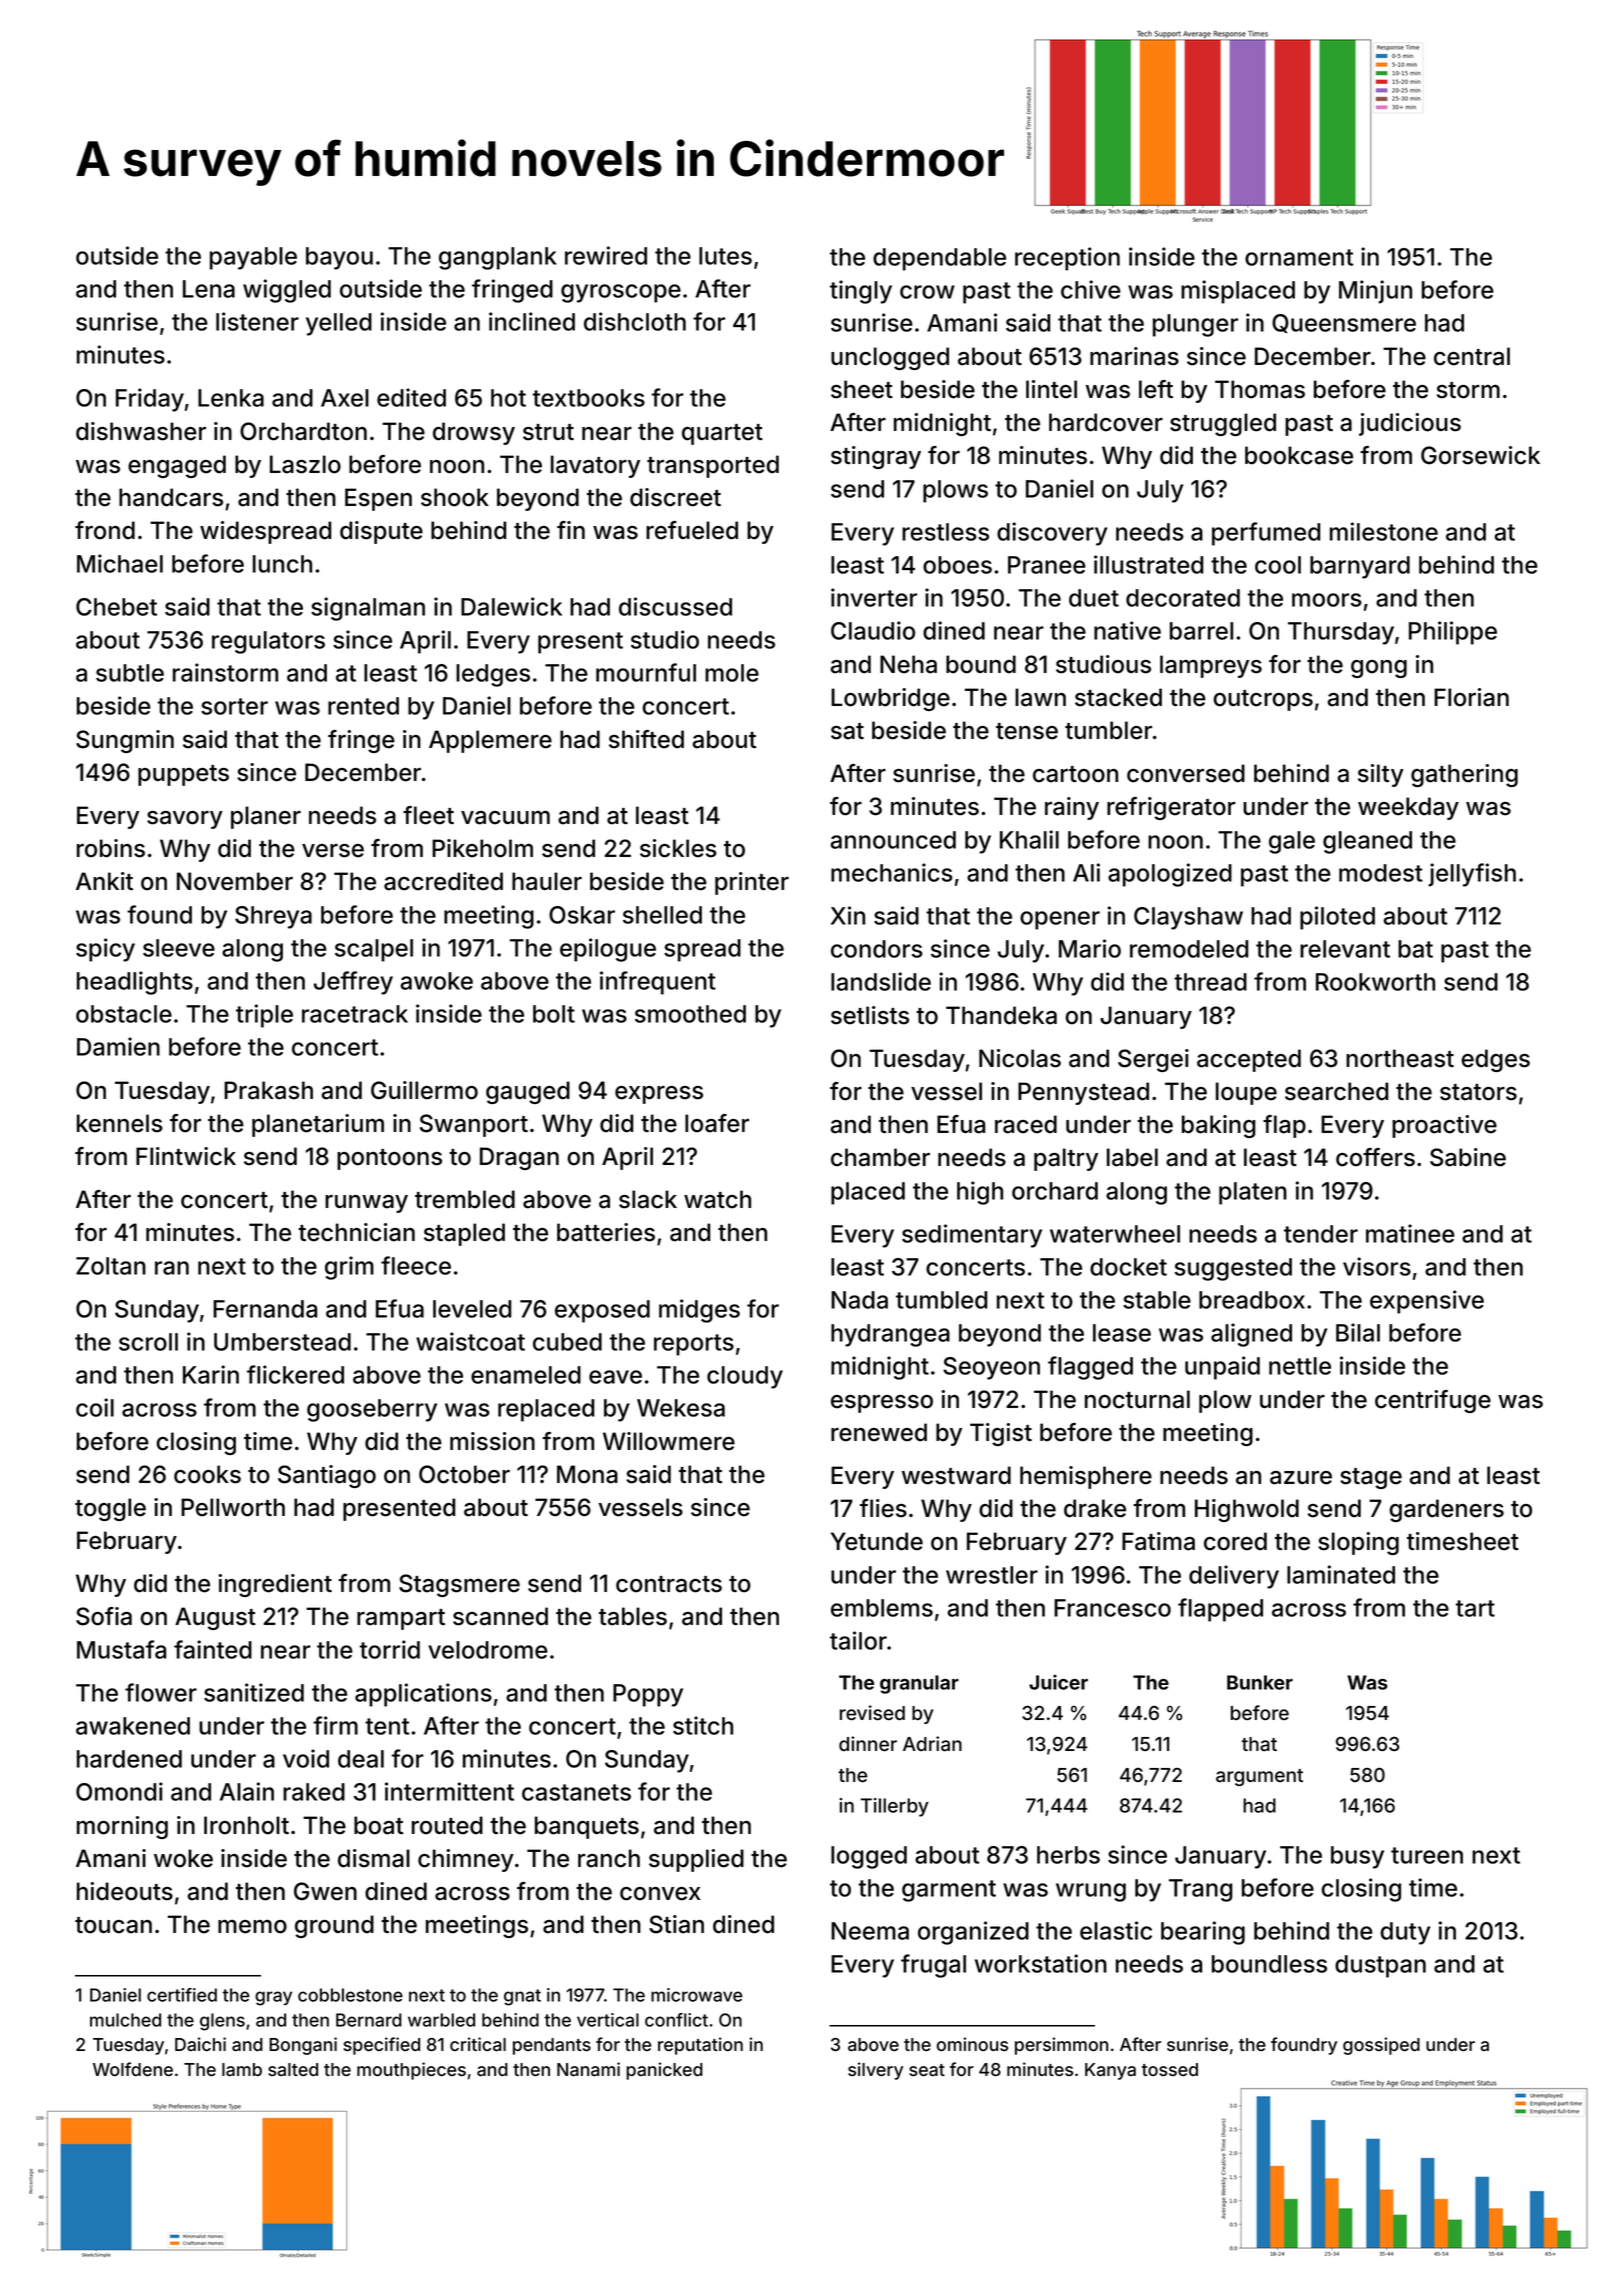 Image resolution: width=1620 pixels, height=2292 pixels. What do you see at coordinates (253, 258) in the page?
I see `payable` at bounding box center [253, 258].
